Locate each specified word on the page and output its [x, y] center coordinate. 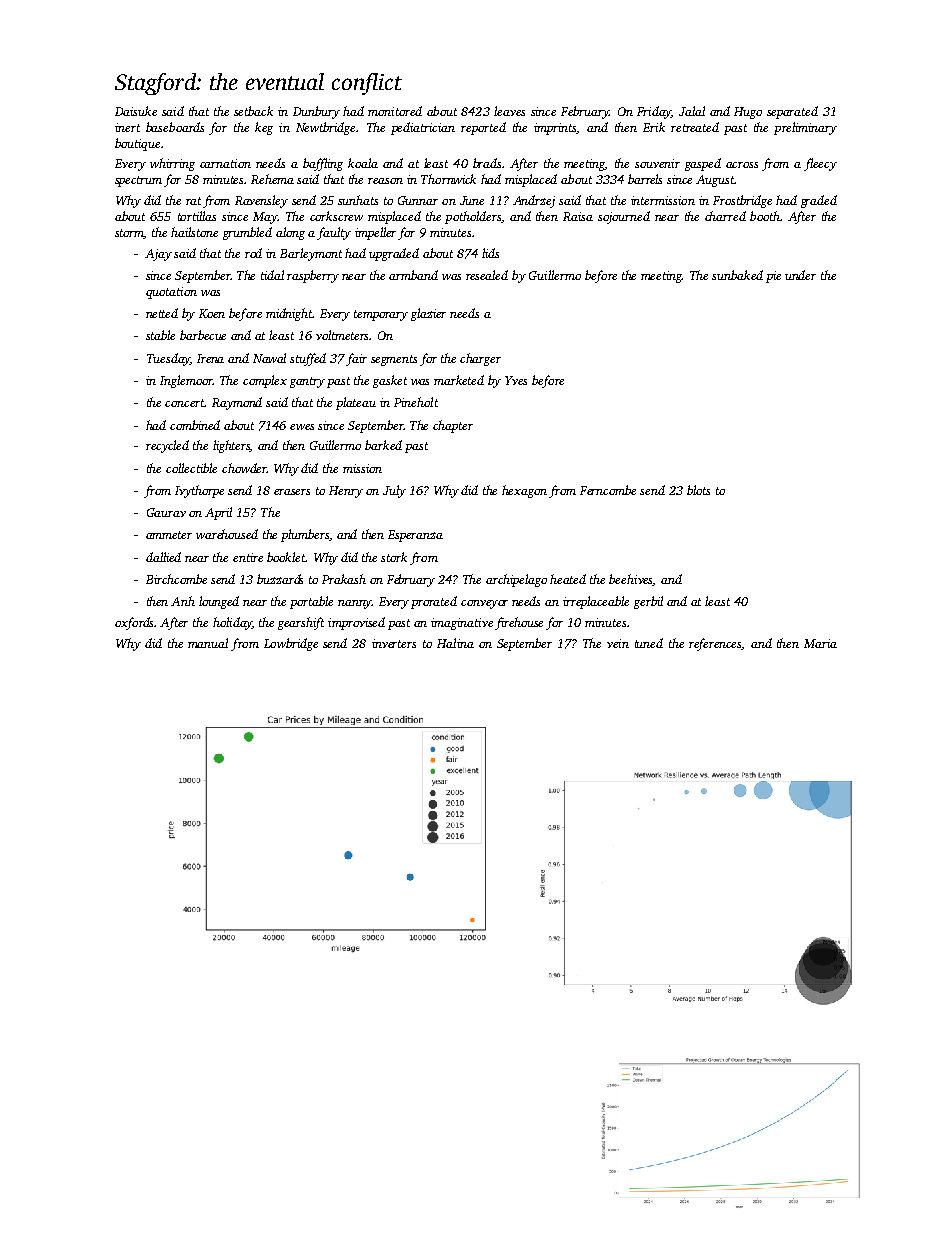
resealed [487, 275]
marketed [459, 380]
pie [773, 277]
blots [698, 490]
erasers [292, 492]
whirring [172, 164]
